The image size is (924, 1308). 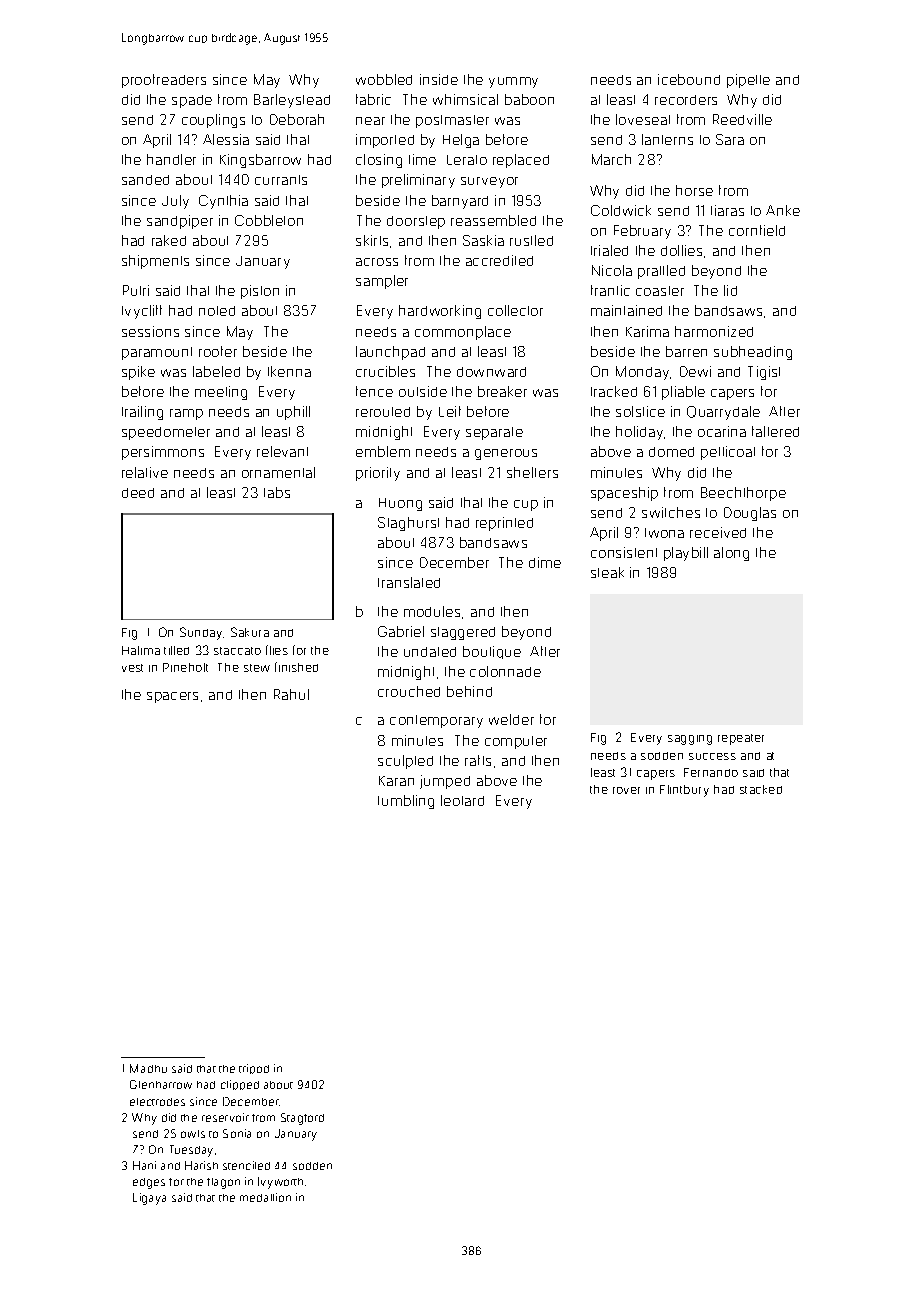 I want to click on Douglas, so click(x=750, y=514).
